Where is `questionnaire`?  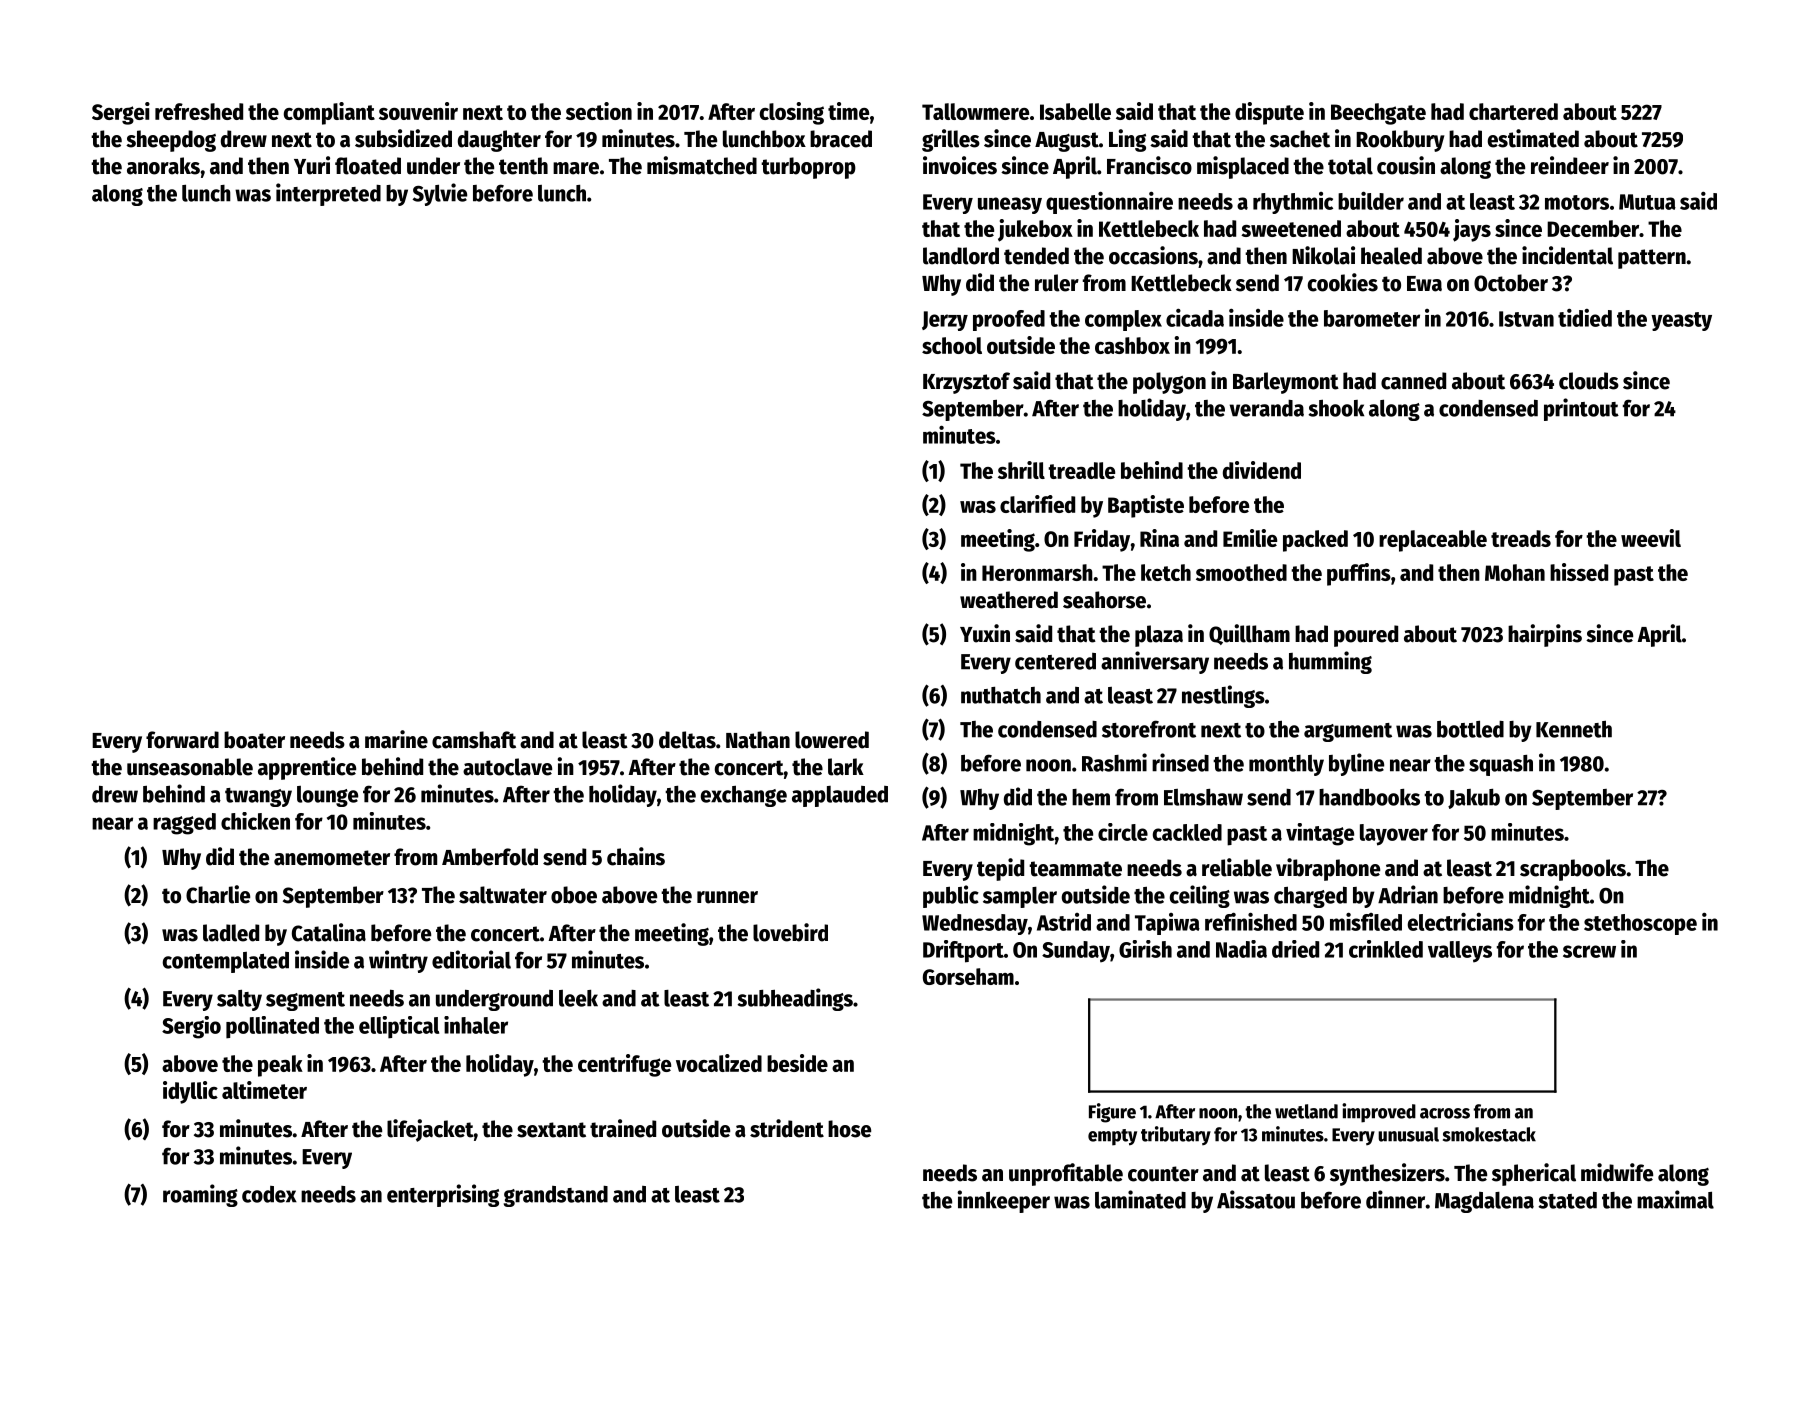 questionnaire is located at coordinates (1109, 202).
